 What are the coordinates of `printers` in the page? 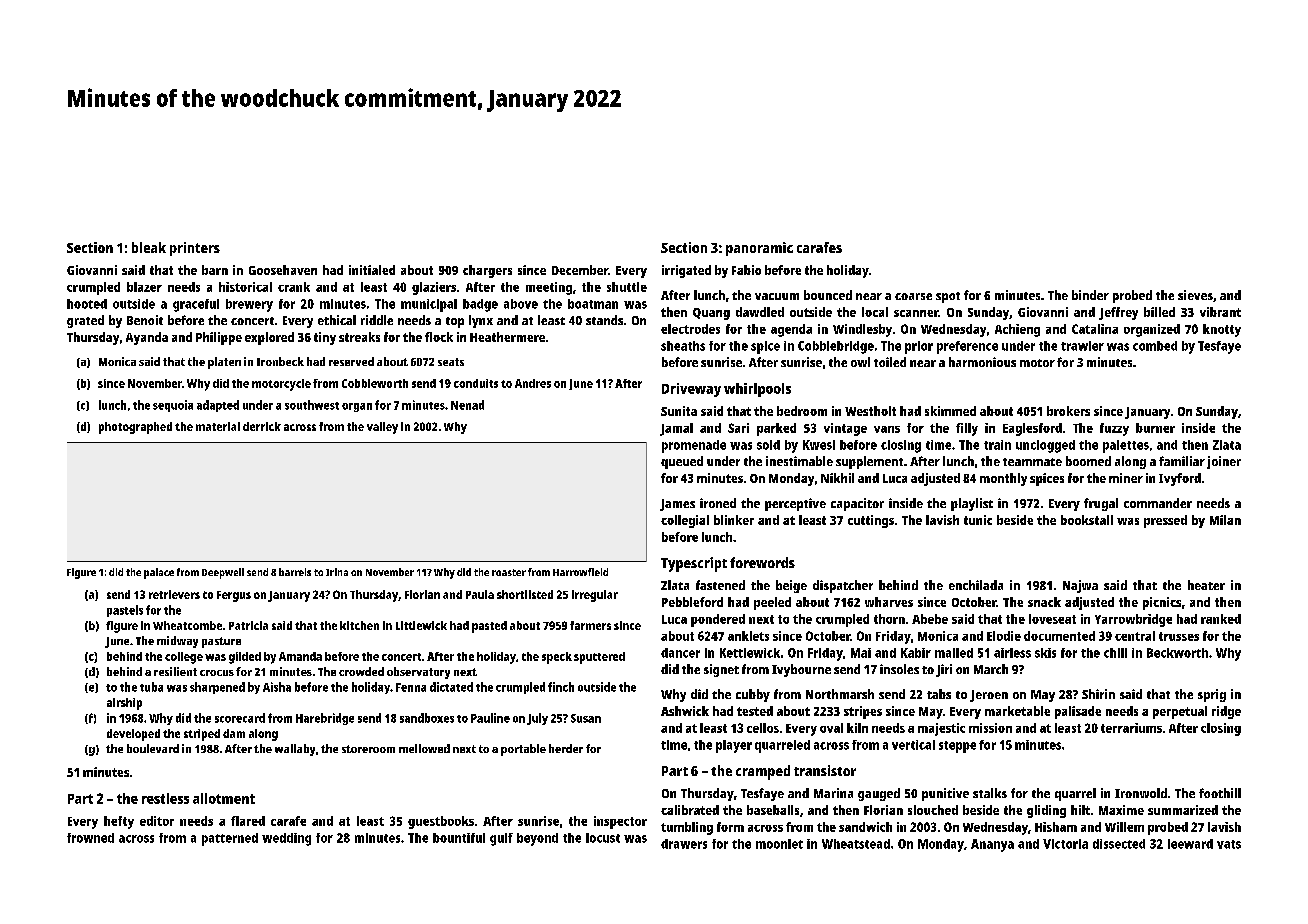 It's located at (195, 249).
